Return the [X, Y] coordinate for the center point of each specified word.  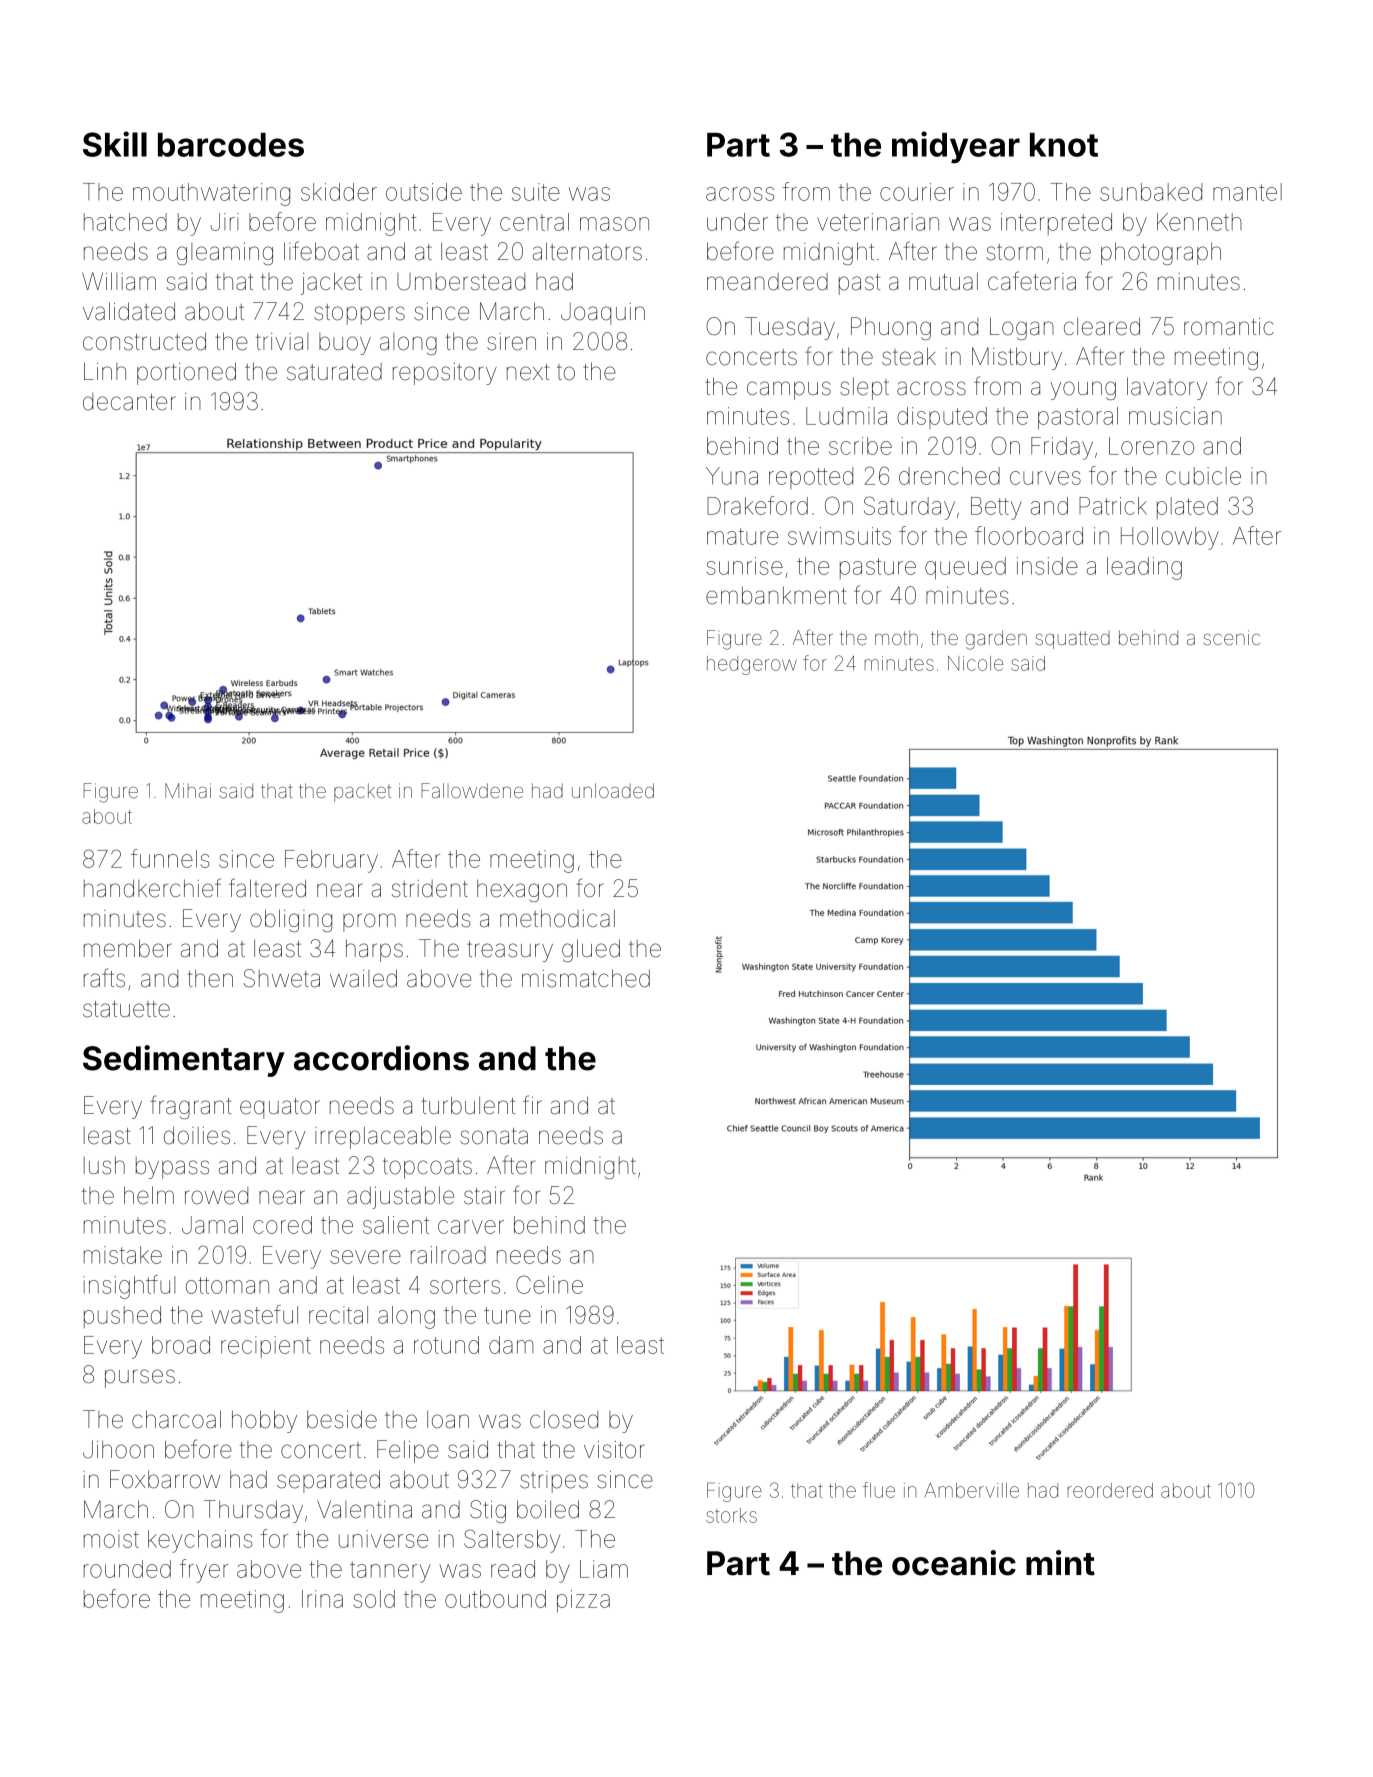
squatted [1073, 640]
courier [917, 192]
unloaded [613, 790]
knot [1064, 145]
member [128, 948]
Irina [322, 1599]
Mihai [188, 790]
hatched [125, 222]
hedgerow [752, 665]
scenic [1232, 637]
